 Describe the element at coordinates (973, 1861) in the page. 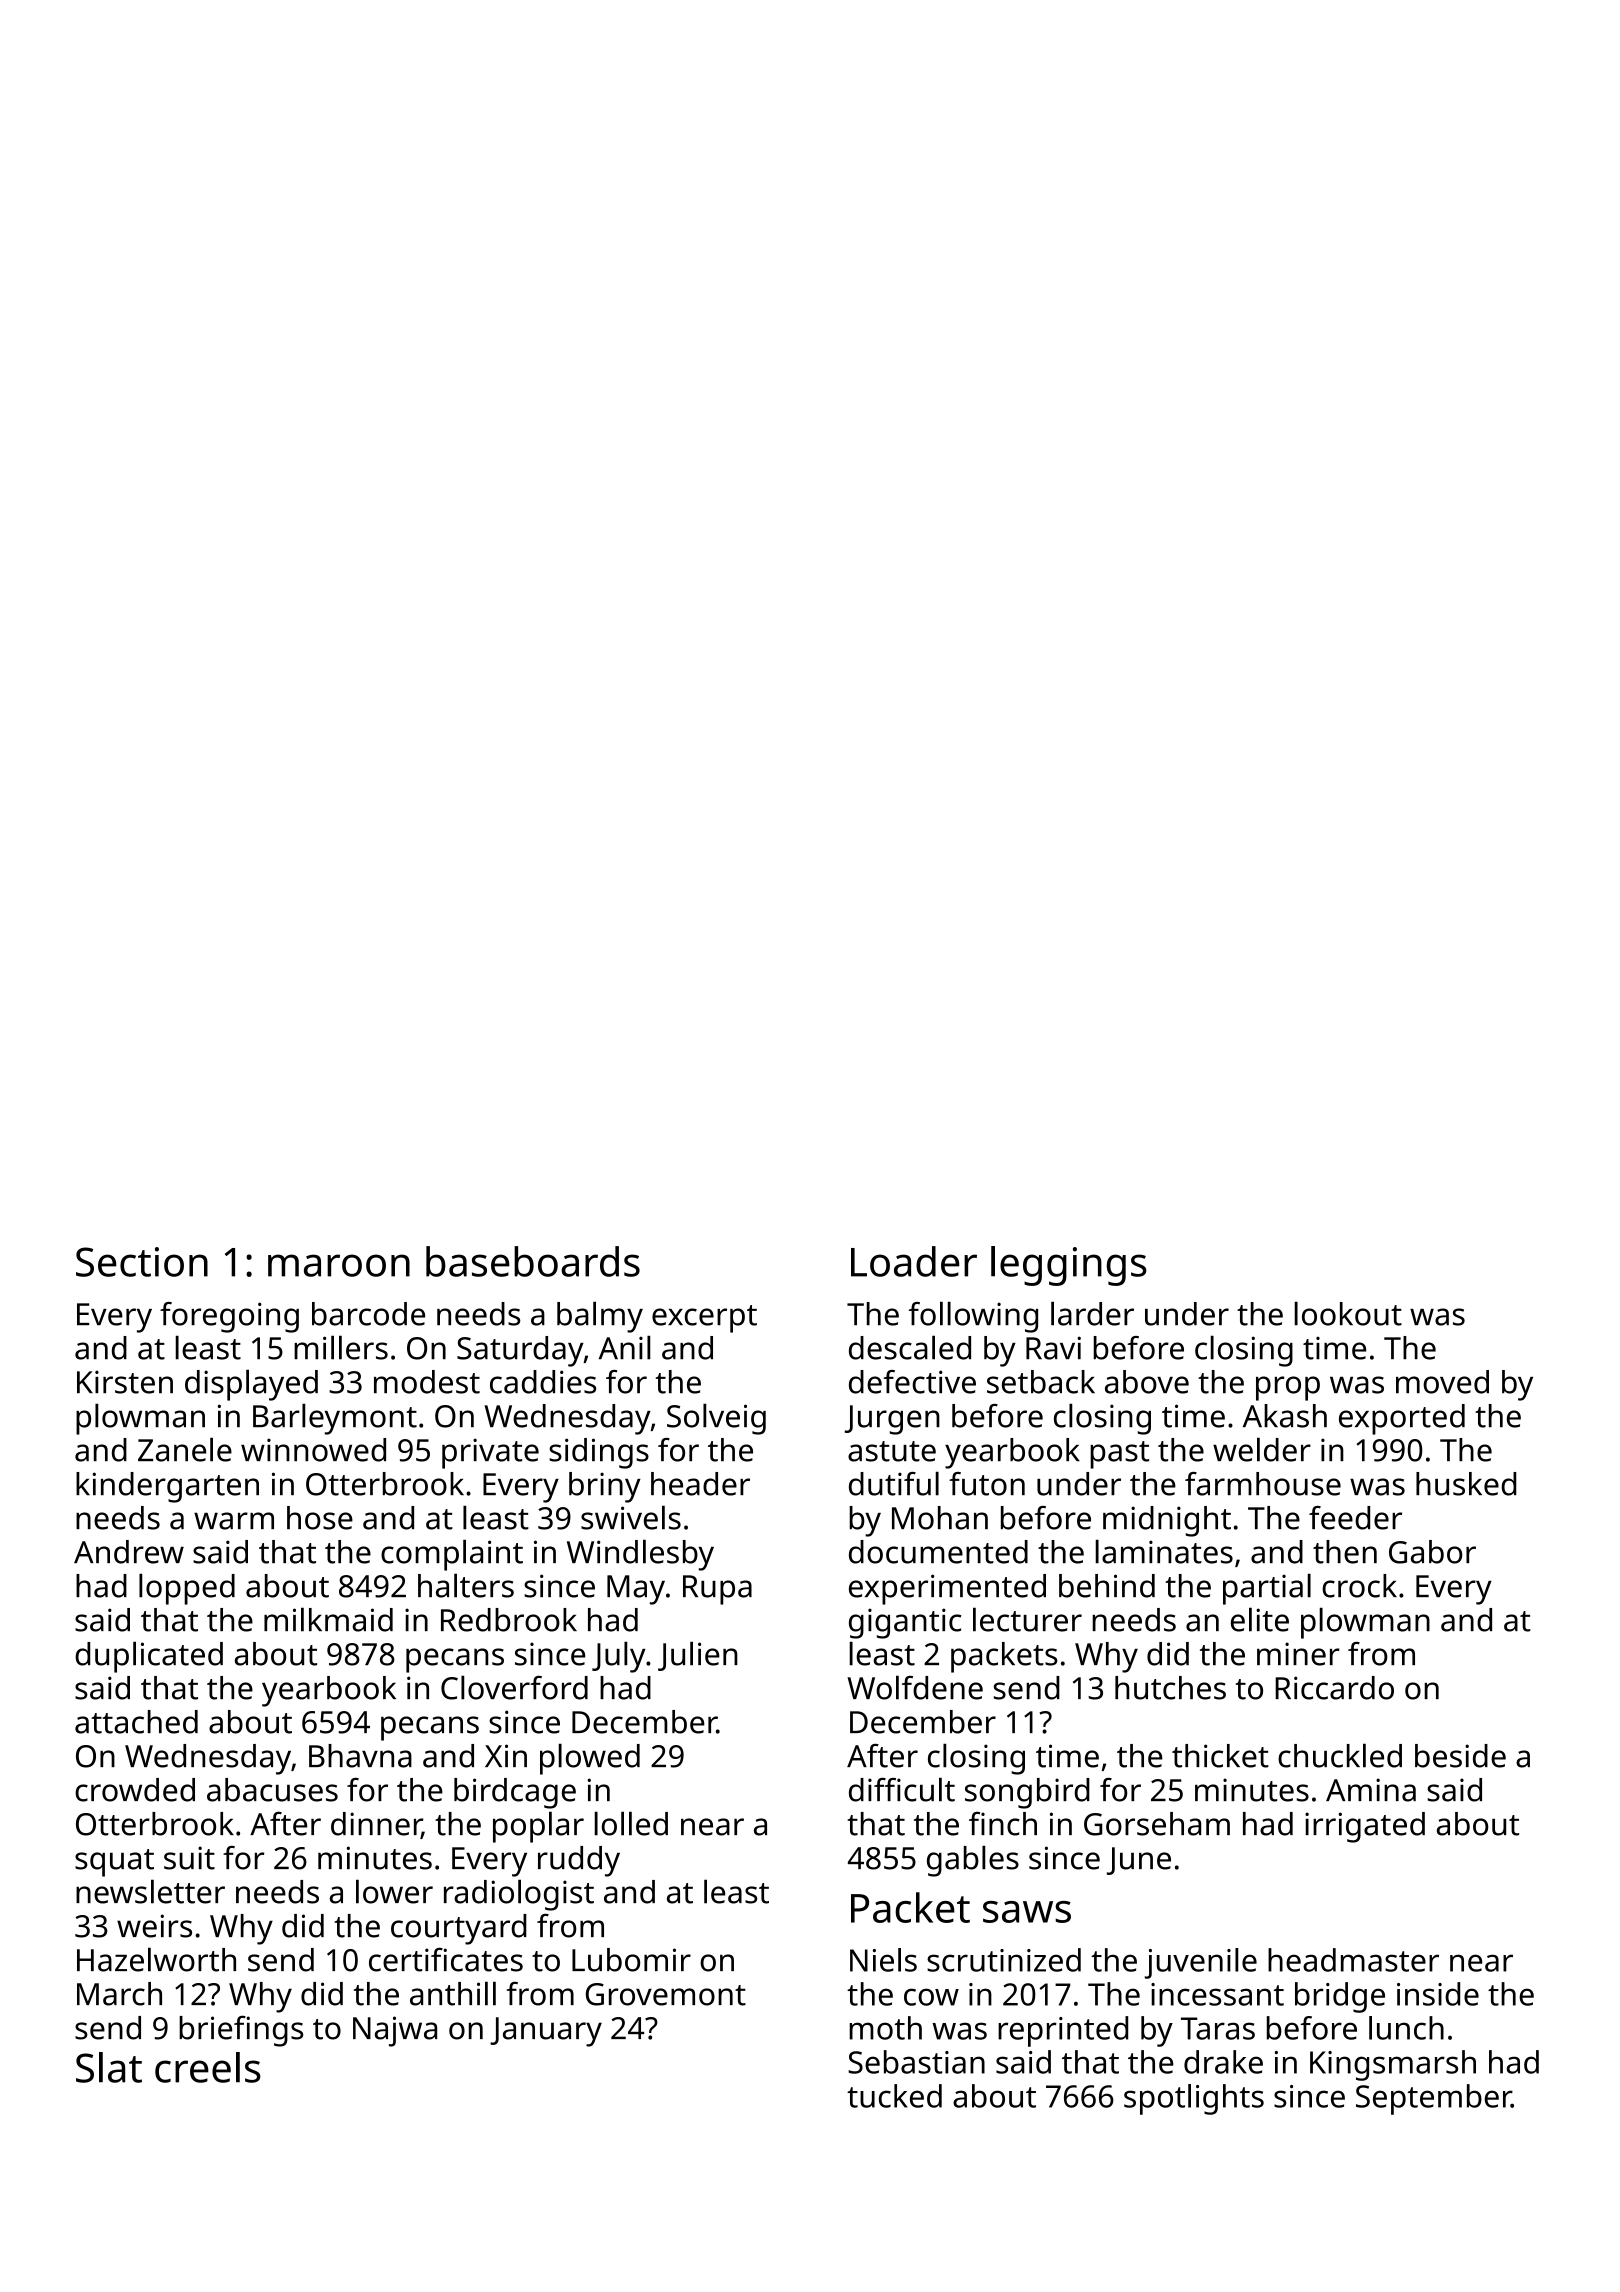

I see `gables` at that location.
